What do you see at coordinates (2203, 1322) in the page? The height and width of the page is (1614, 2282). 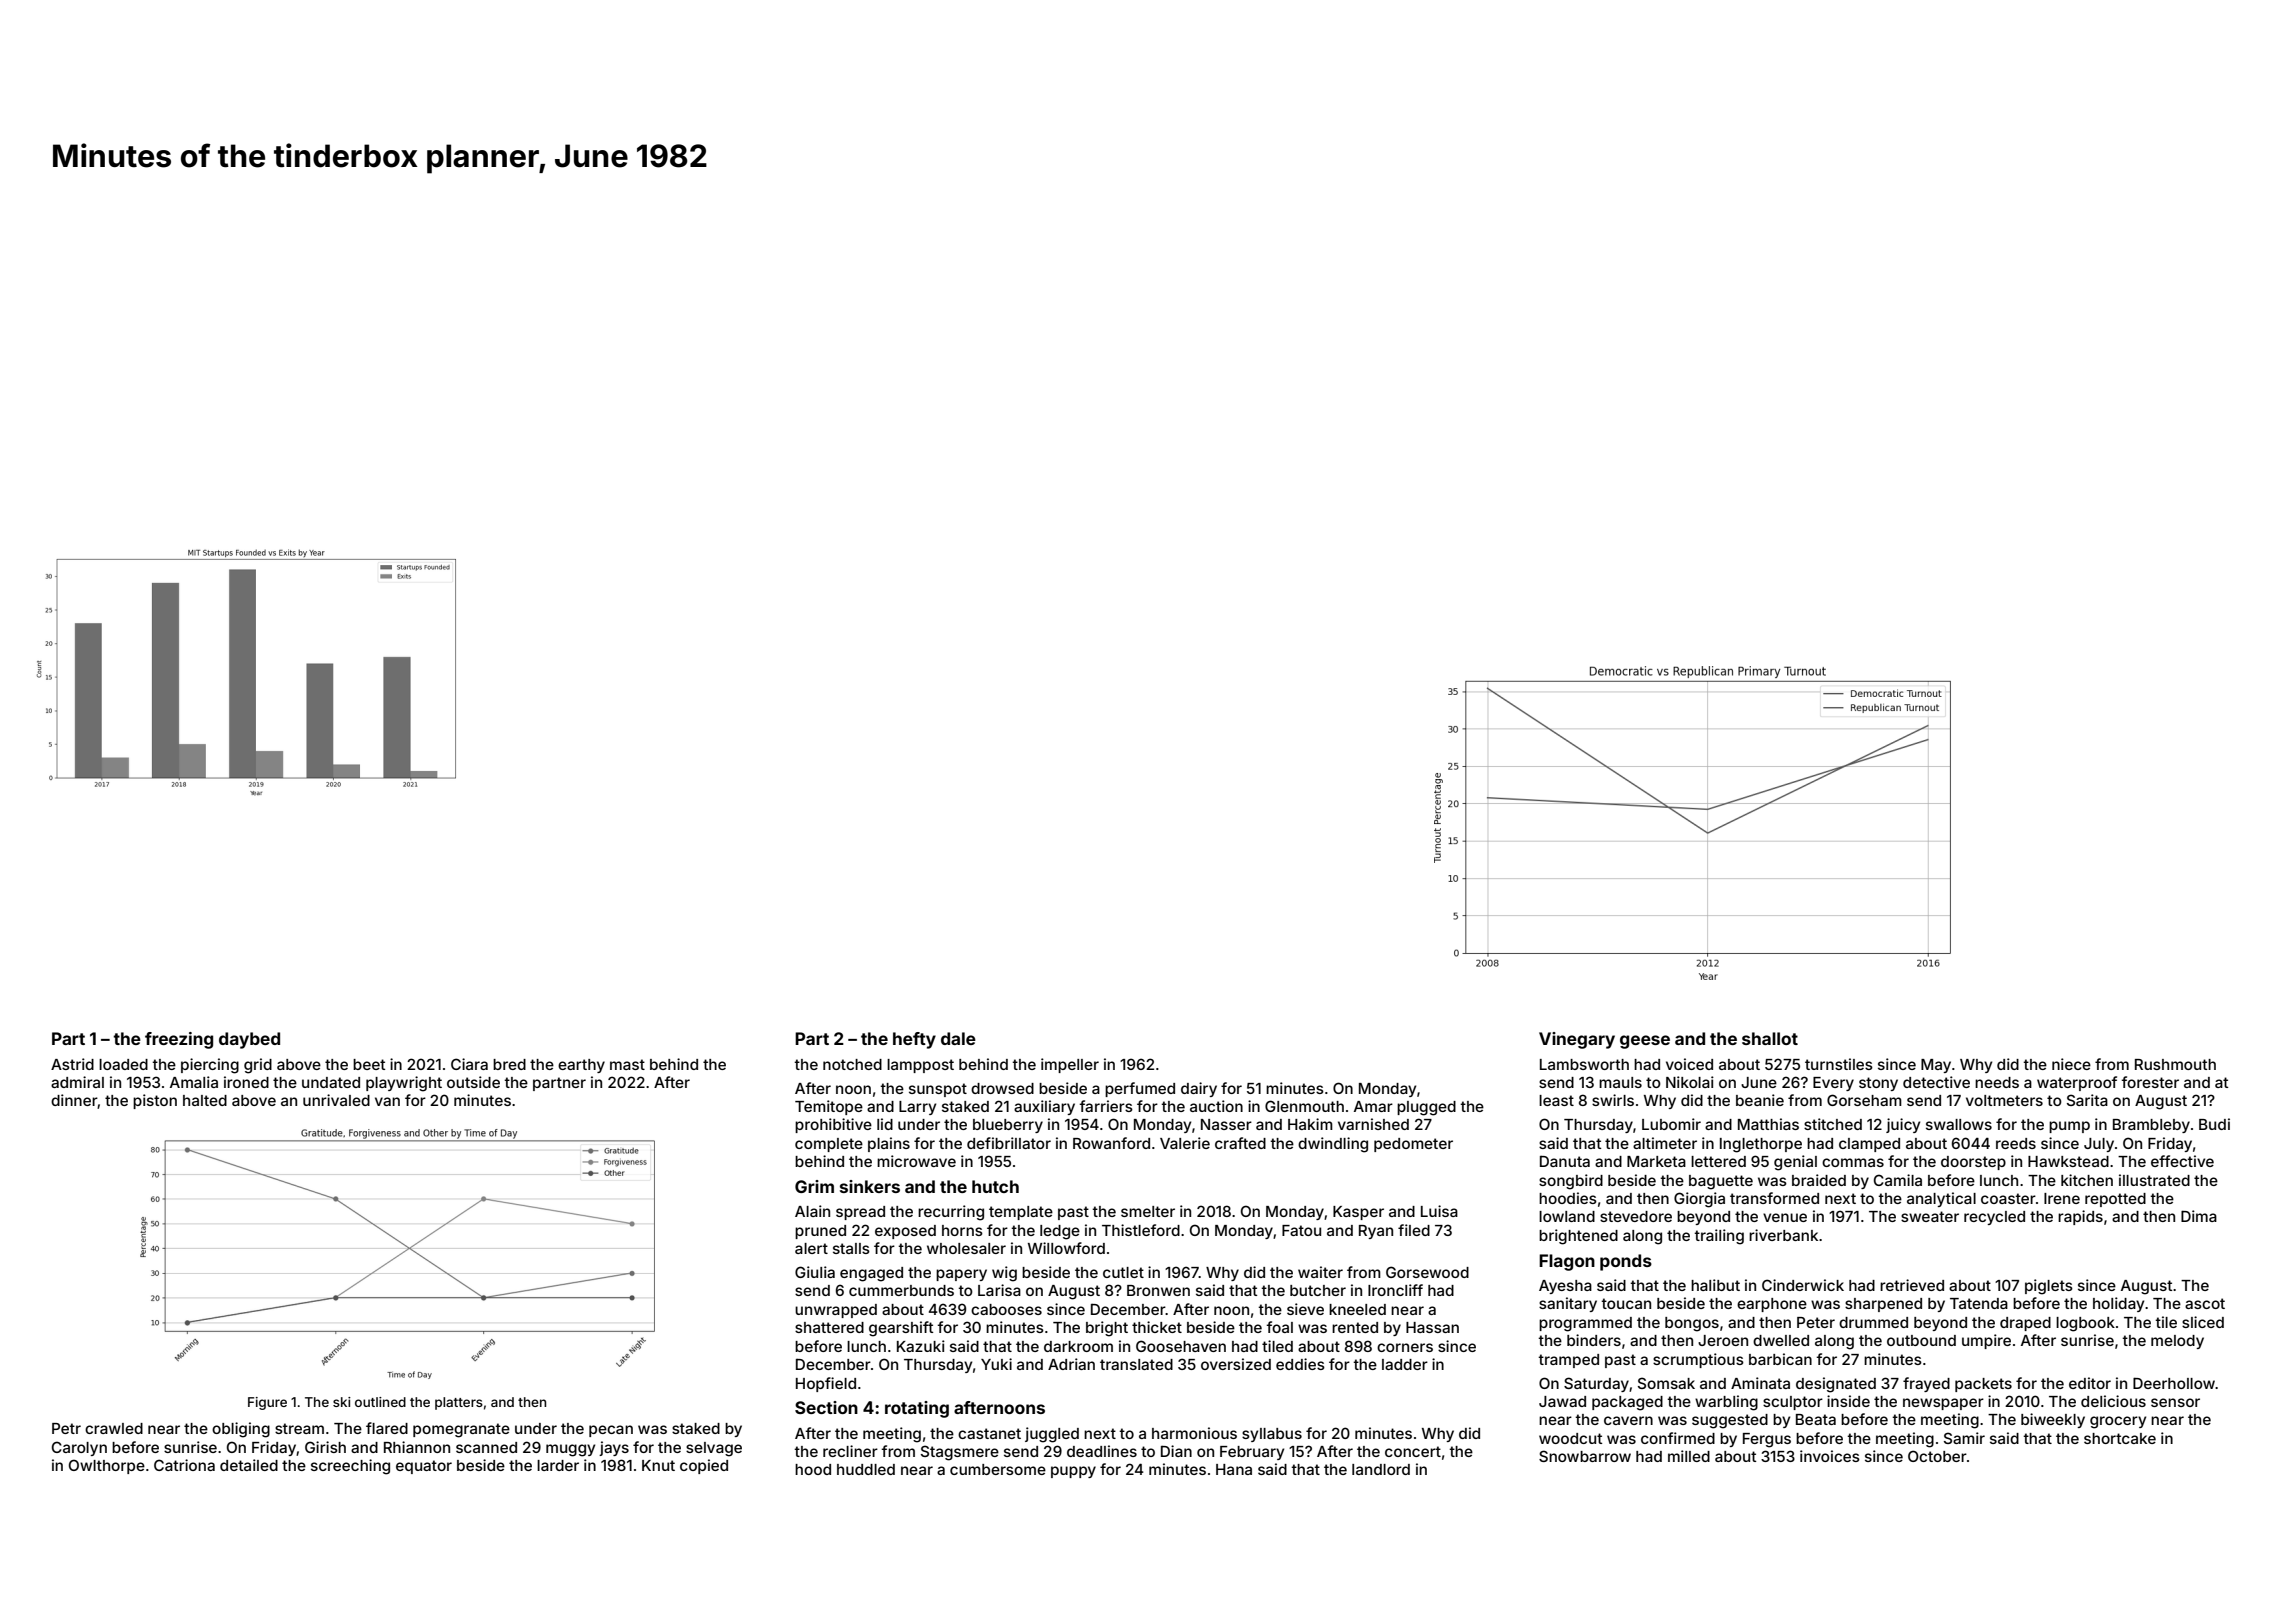 I see `sliced` at bounding box center [2203, 1322].
